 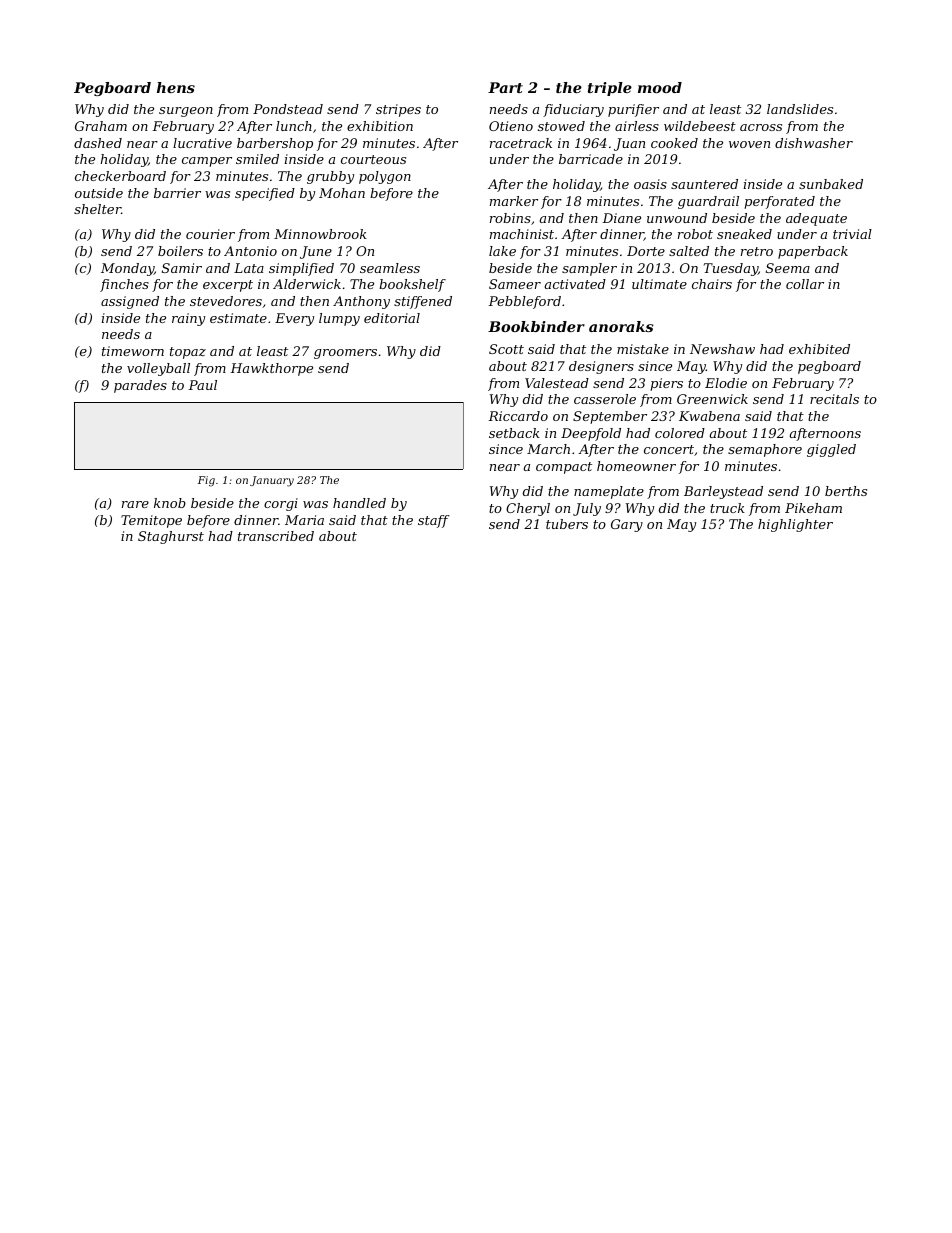 I want to click on exhibition, so click(x=380, y=126).
